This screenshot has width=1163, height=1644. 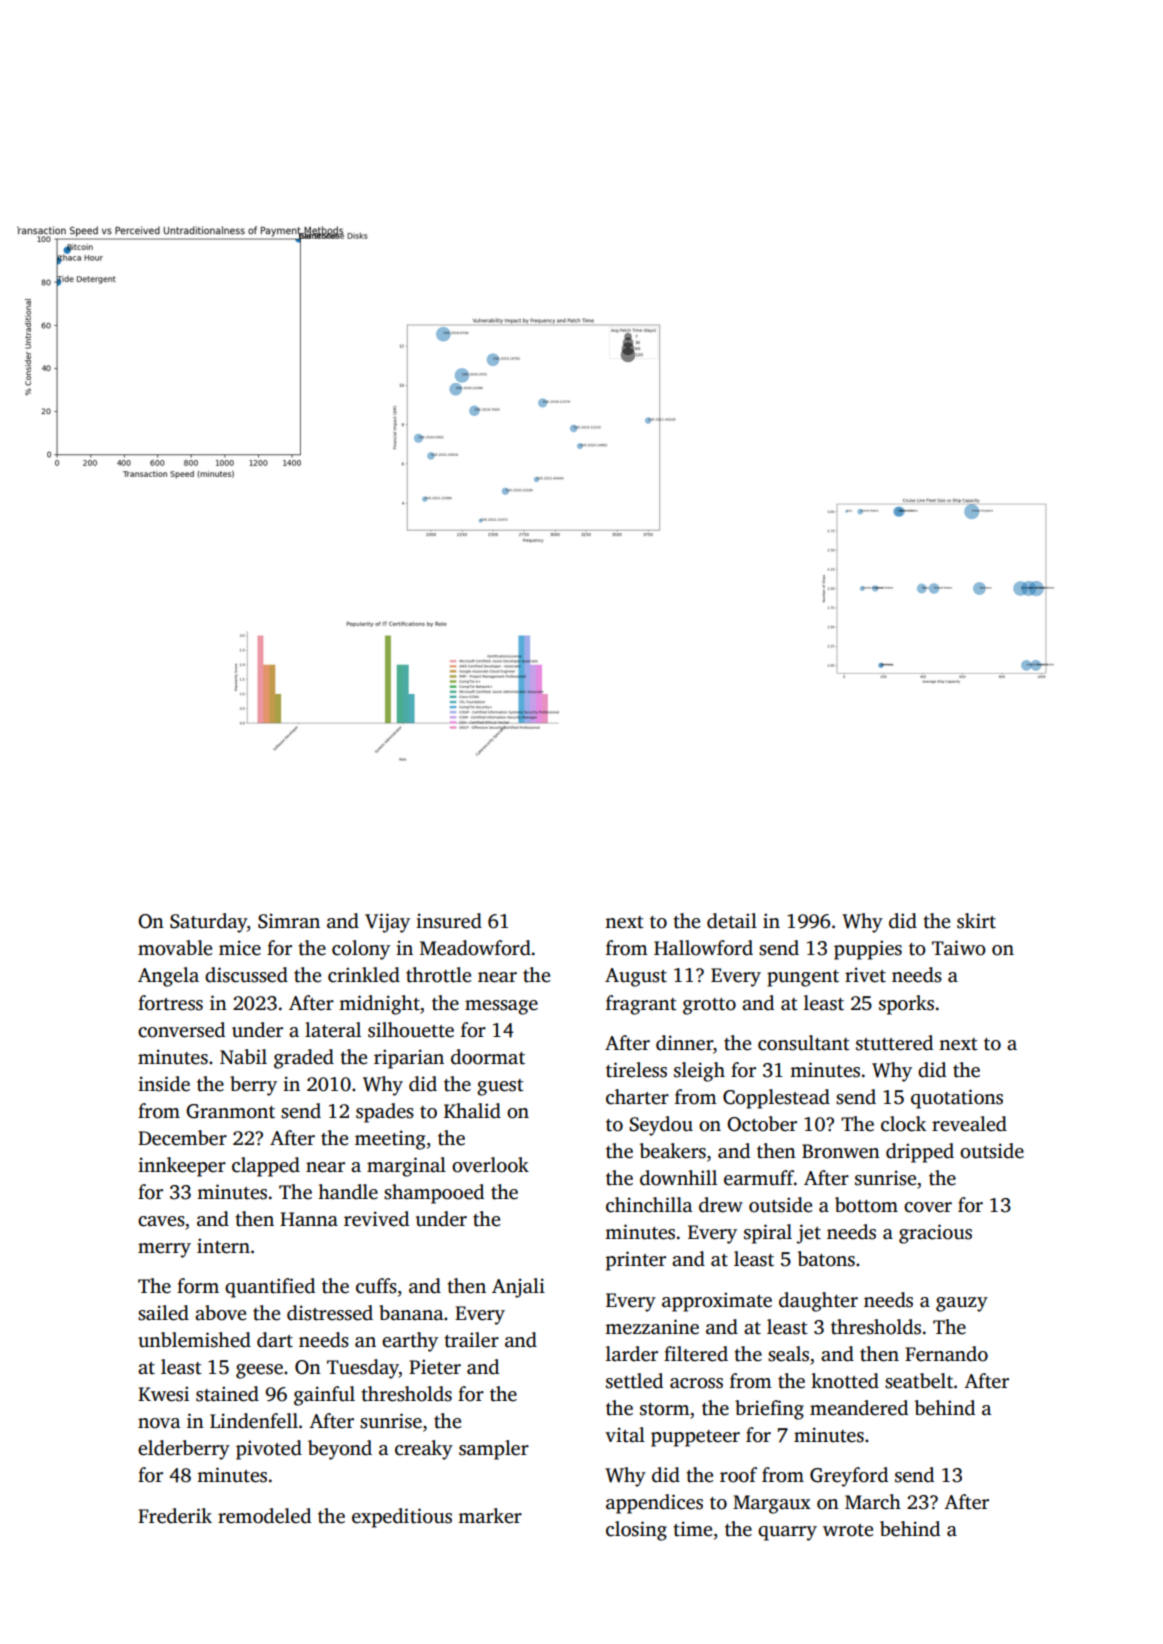 What do you see at coordinates (438, 975) in the screenshot?
I see `throttle` at bounding box center [438, 975].
